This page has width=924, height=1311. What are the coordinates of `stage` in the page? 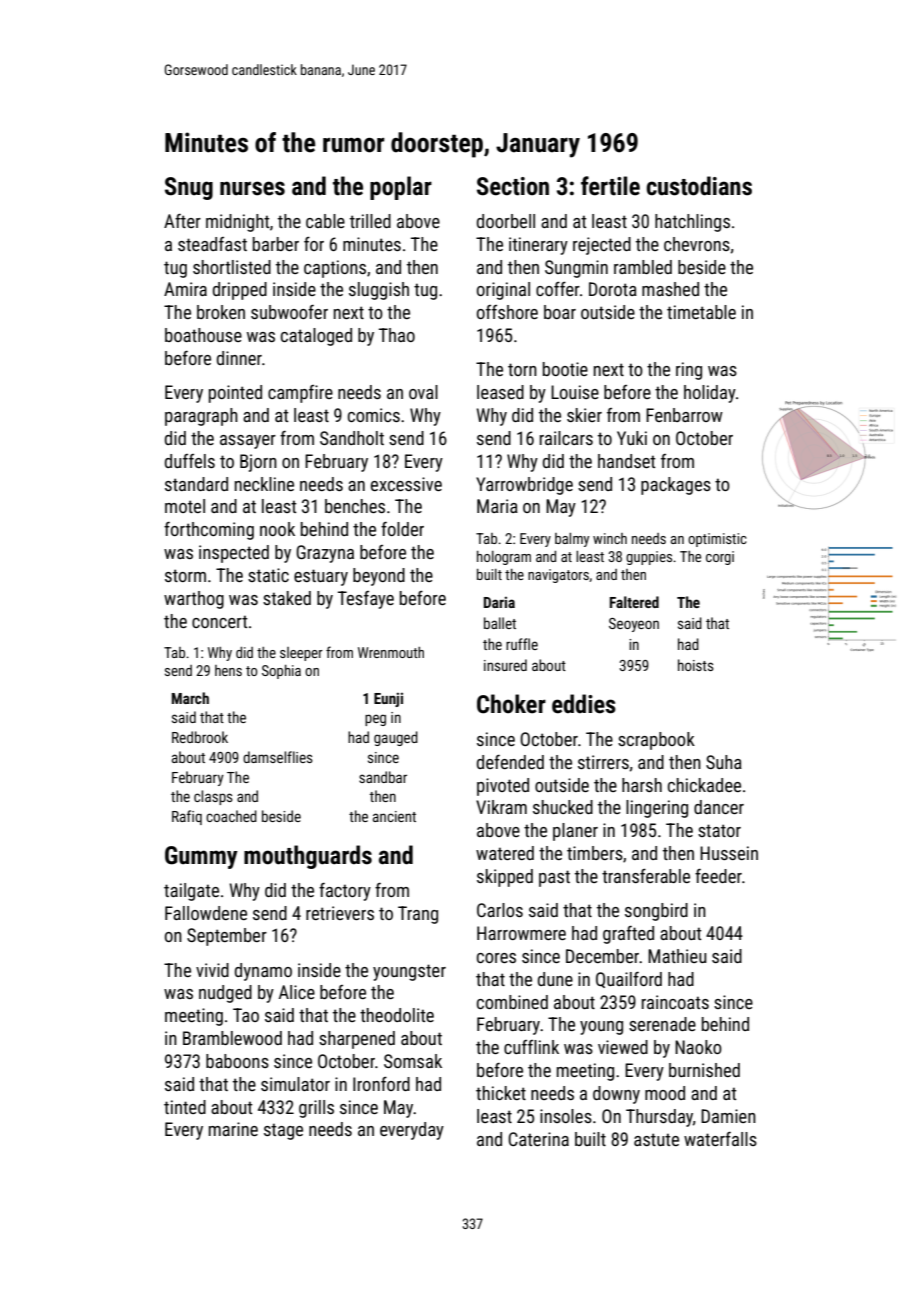 It's located at (283, 1131).
